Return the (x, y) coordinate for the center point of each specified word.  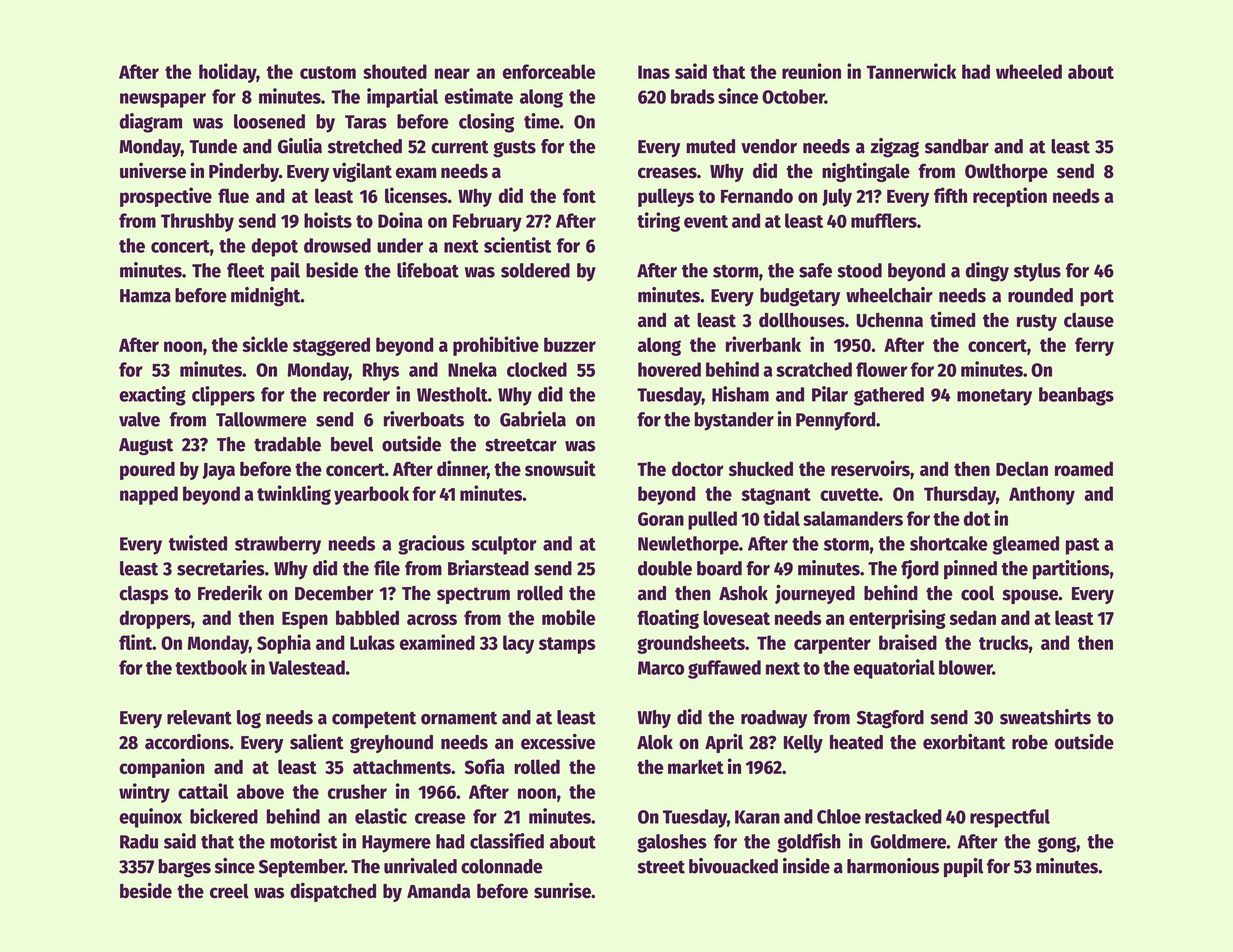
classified (507, 841)
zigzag (895, 148)
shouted (395, 71)
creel (229, 891)
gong (1057, 845)
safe (815, 270)
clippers (223, 396)
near (452, 73)
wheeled (1029, 71)
